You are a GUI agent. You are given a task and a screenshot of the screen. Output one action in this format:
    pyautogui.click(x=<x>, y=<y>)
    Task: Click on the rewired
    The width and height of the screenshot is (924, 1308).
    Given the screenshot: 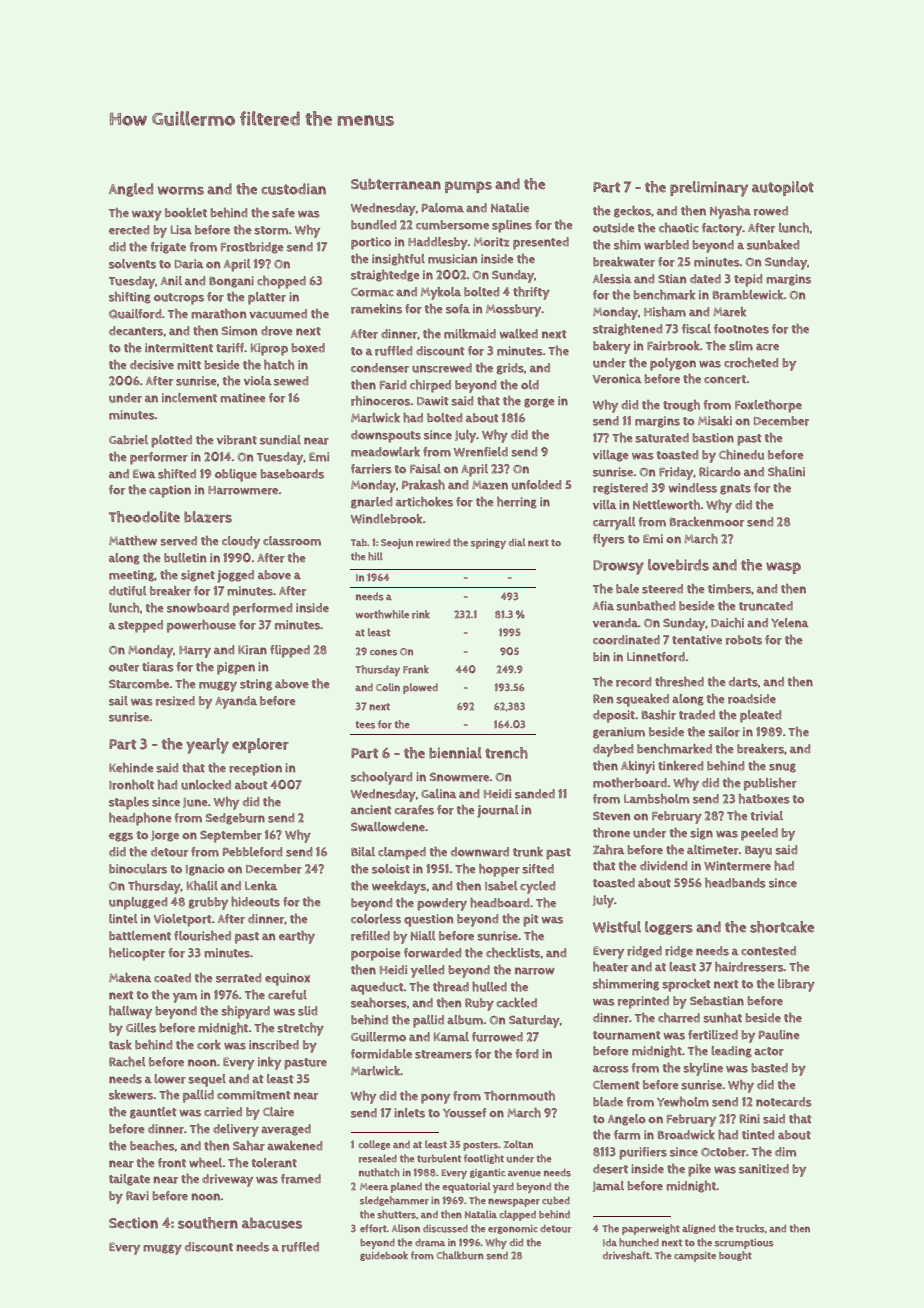 What is the action you would take?
    pyautogui.click(x=433, y=542)
